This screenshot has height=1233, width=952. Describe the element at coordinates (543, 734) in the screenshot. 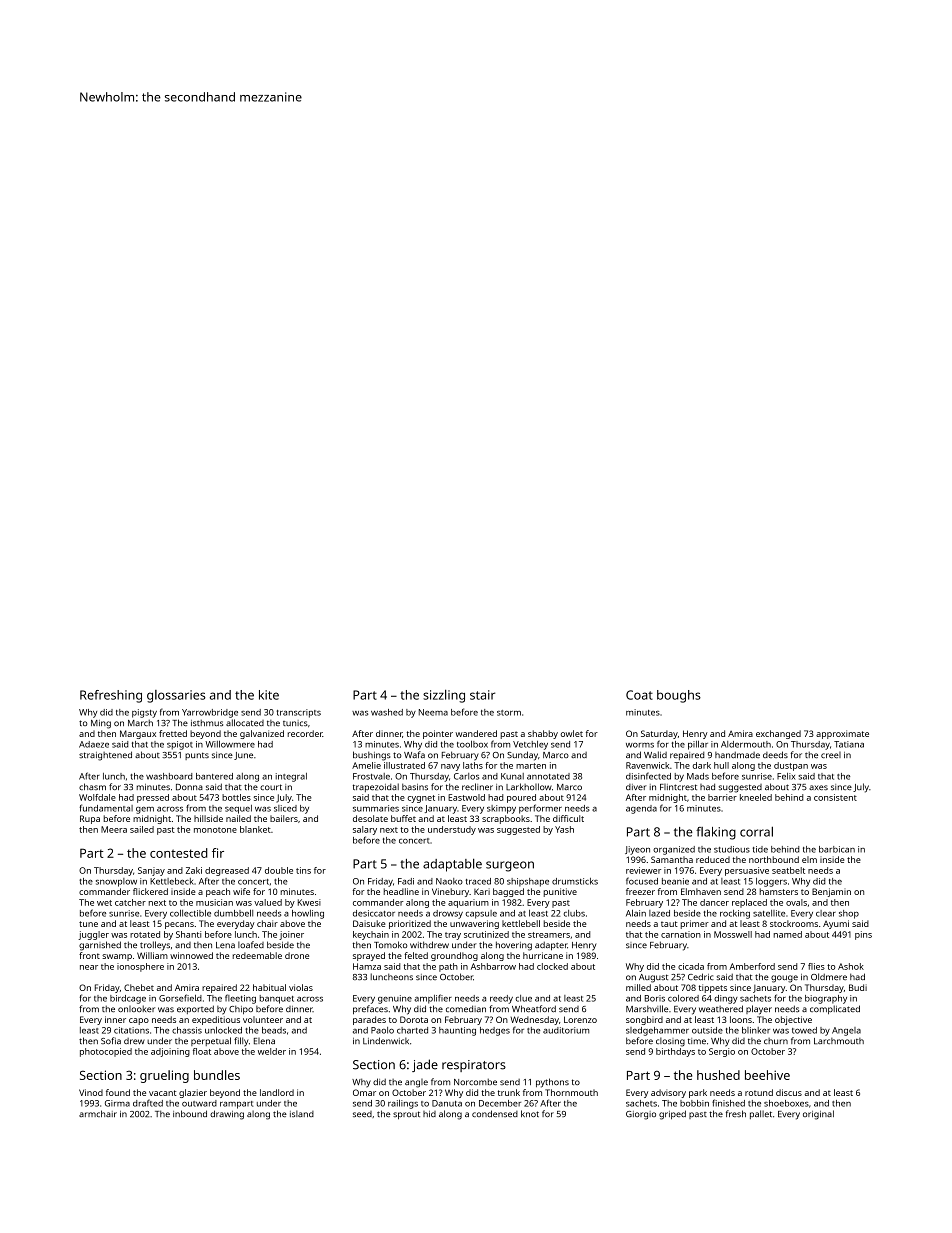

I see `shabby` at that location.
